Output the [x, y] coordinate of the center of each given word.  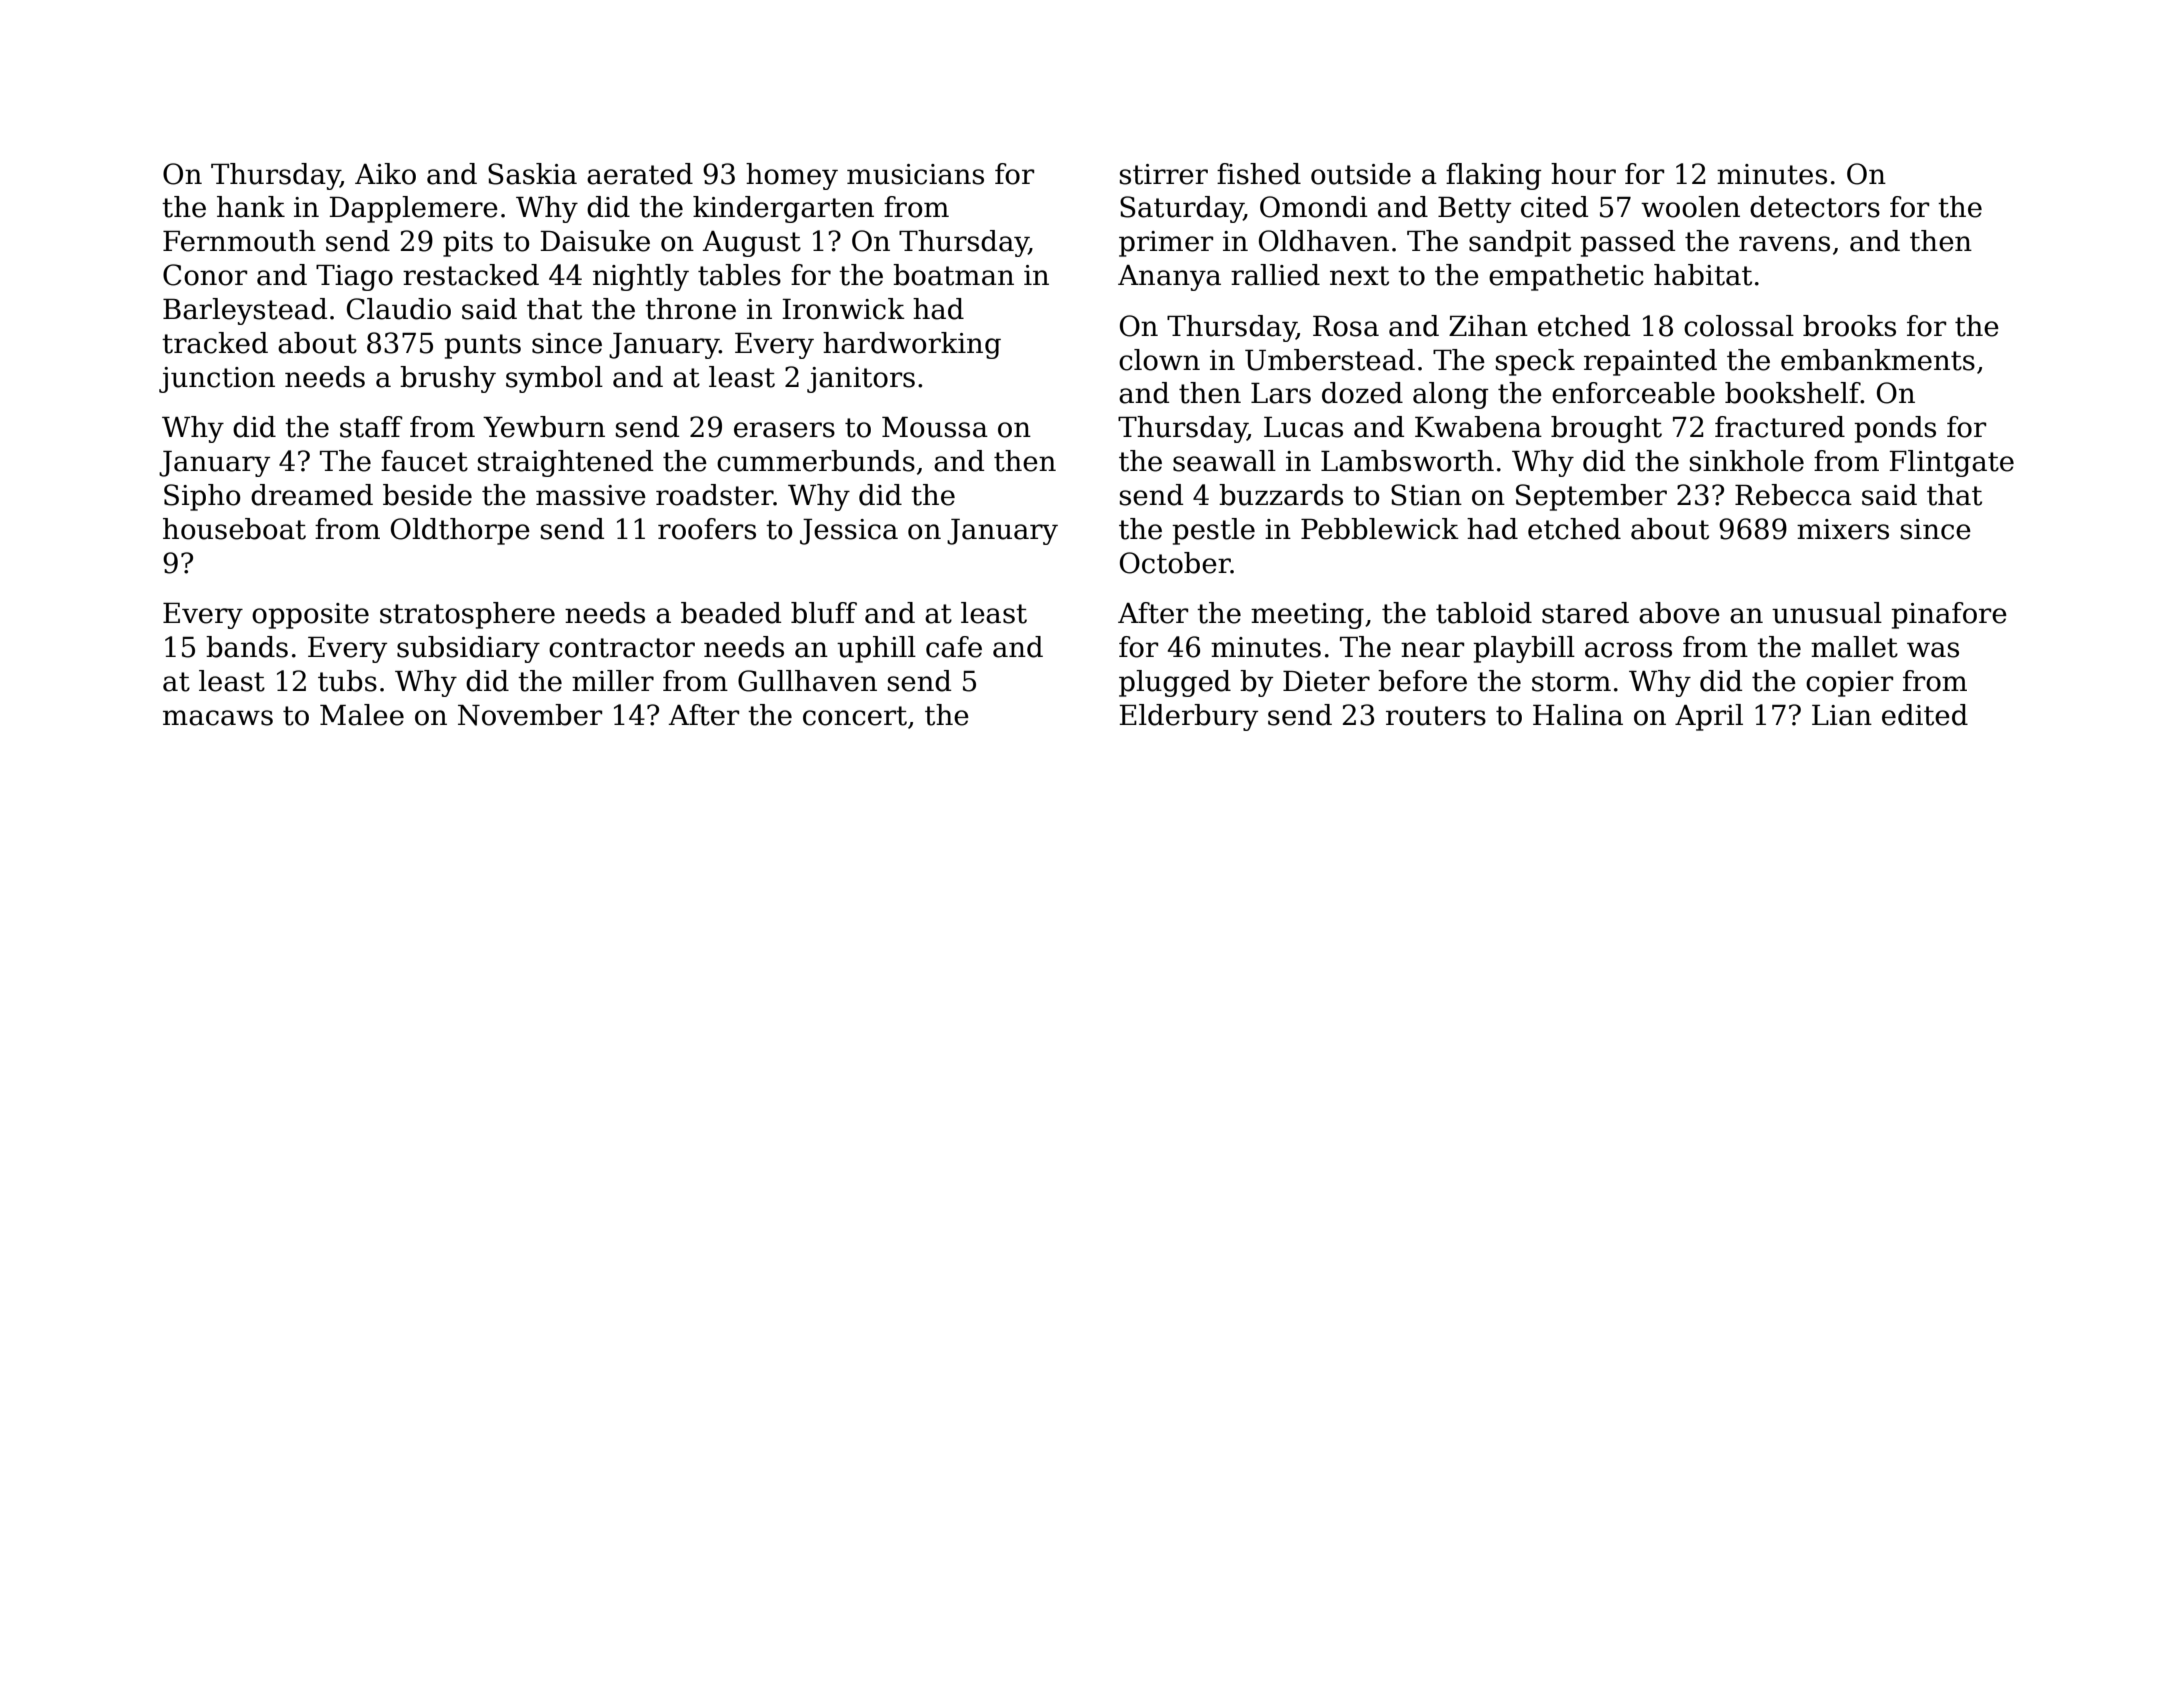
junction [217, 380]
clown [1159, 360]
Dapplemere [413, 209]
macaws [218, 718]
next [1359, 276]
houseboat [234, 529]
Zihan [1488, 326]
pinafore [1949, 615]
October [1175, 563]
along [1450, 395]
